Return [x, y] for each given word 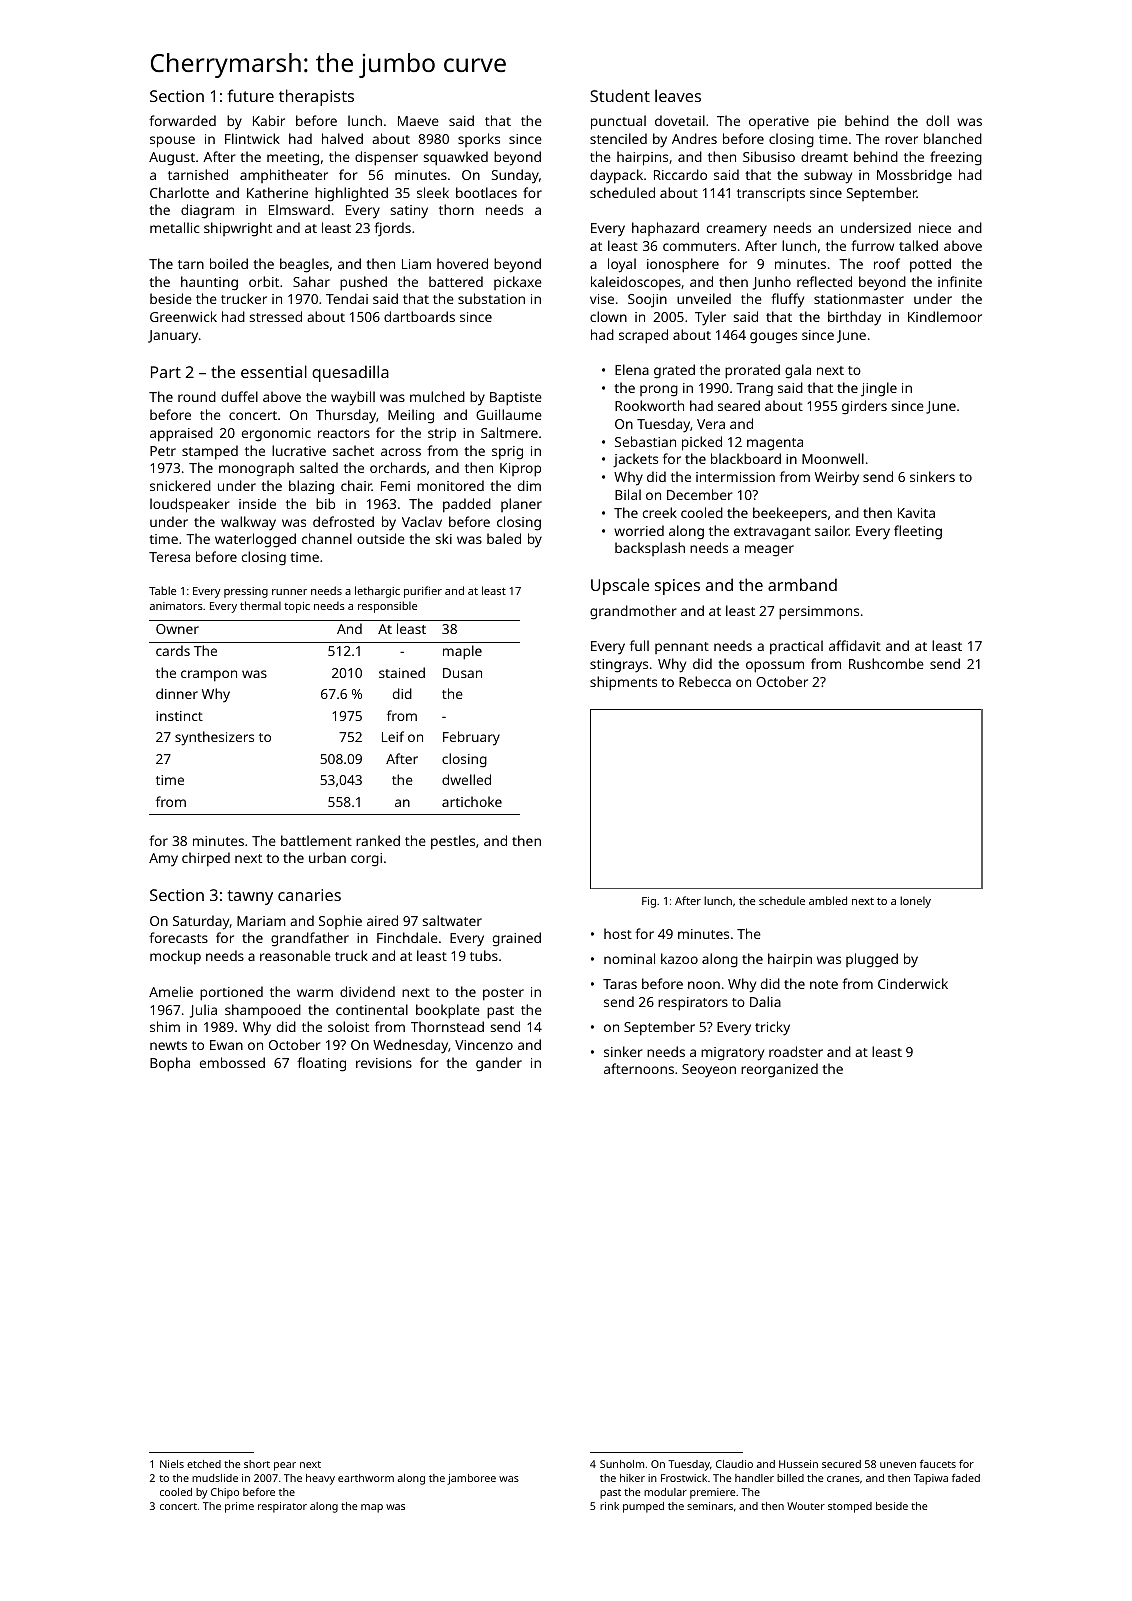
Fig [649, 902]
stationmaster [859, 299]
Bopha [170, 1064]
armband [802, 584]
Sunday [515, 176]
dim [529, 485]
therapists [316, 97]
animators [176, 606]
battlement [316, 840]
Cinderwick [913, 983]
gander [499, 1064]
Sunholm [622, 1464]
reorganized [779, 1070]
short [257, 1464]
